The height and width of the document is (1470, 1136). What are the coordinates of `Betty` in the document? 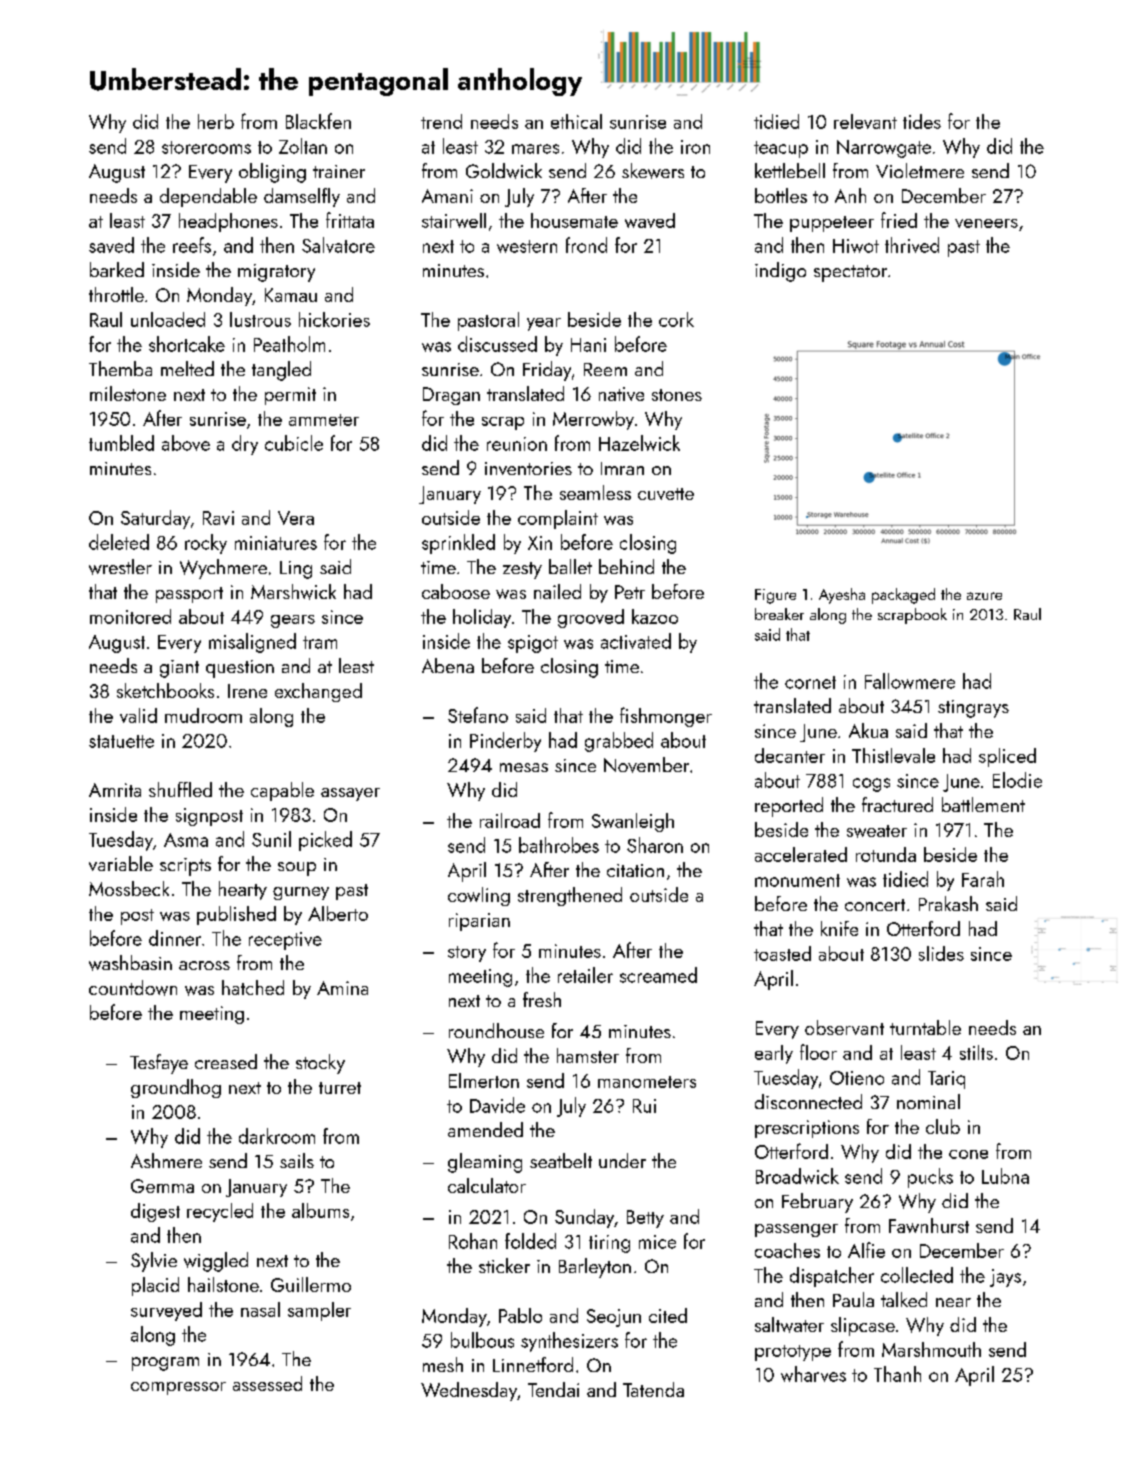 It's located at (645, 1219).
